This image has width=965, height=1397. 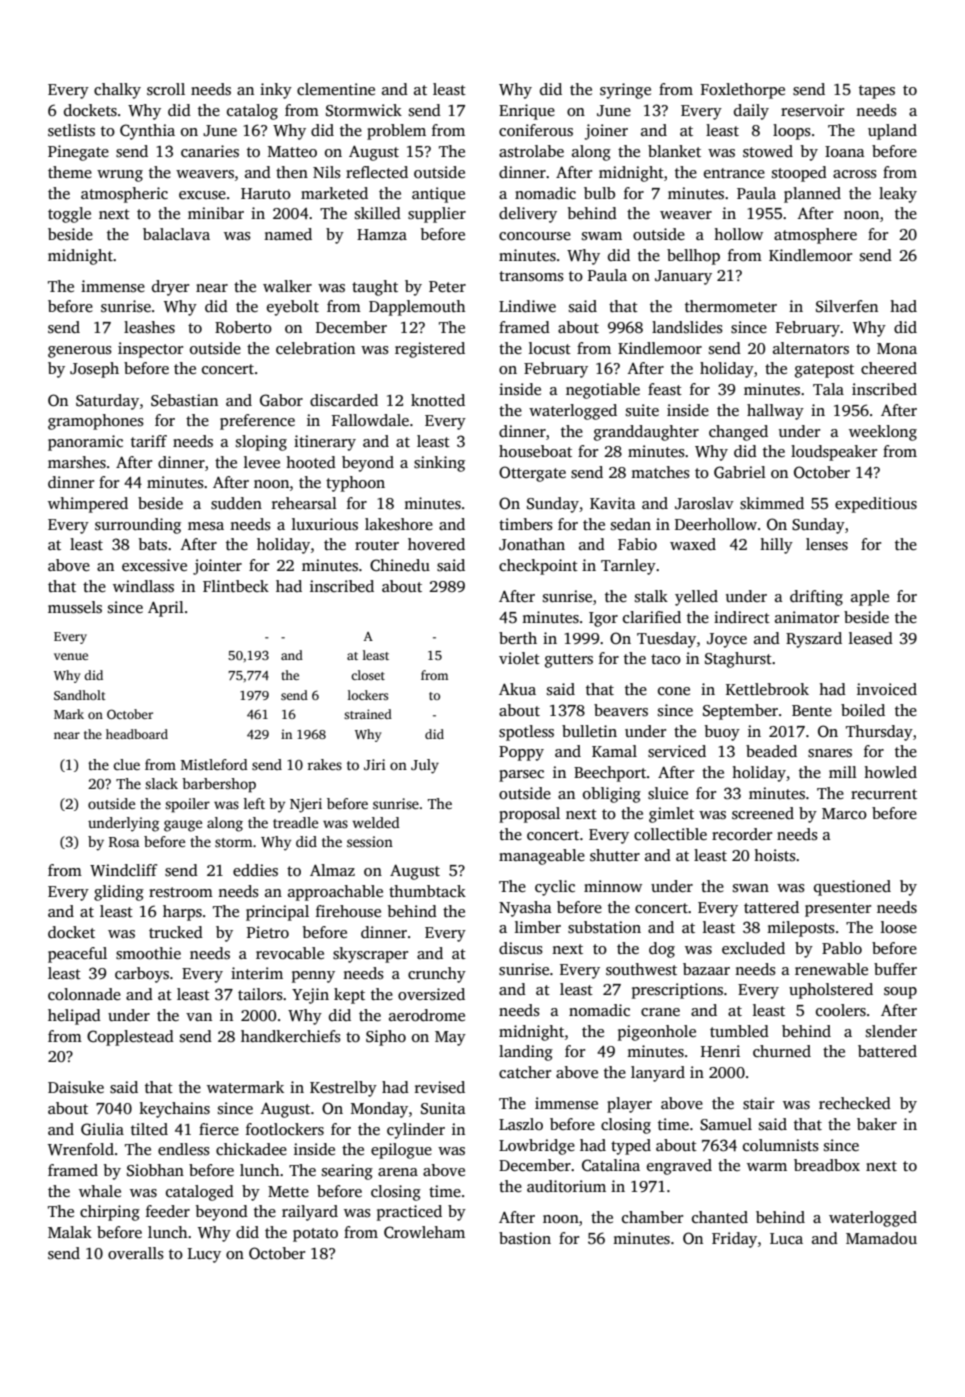 What do you see at coordinates (527, 112) in the image?
I see `Enrique` at bounding box center [527, 112].
